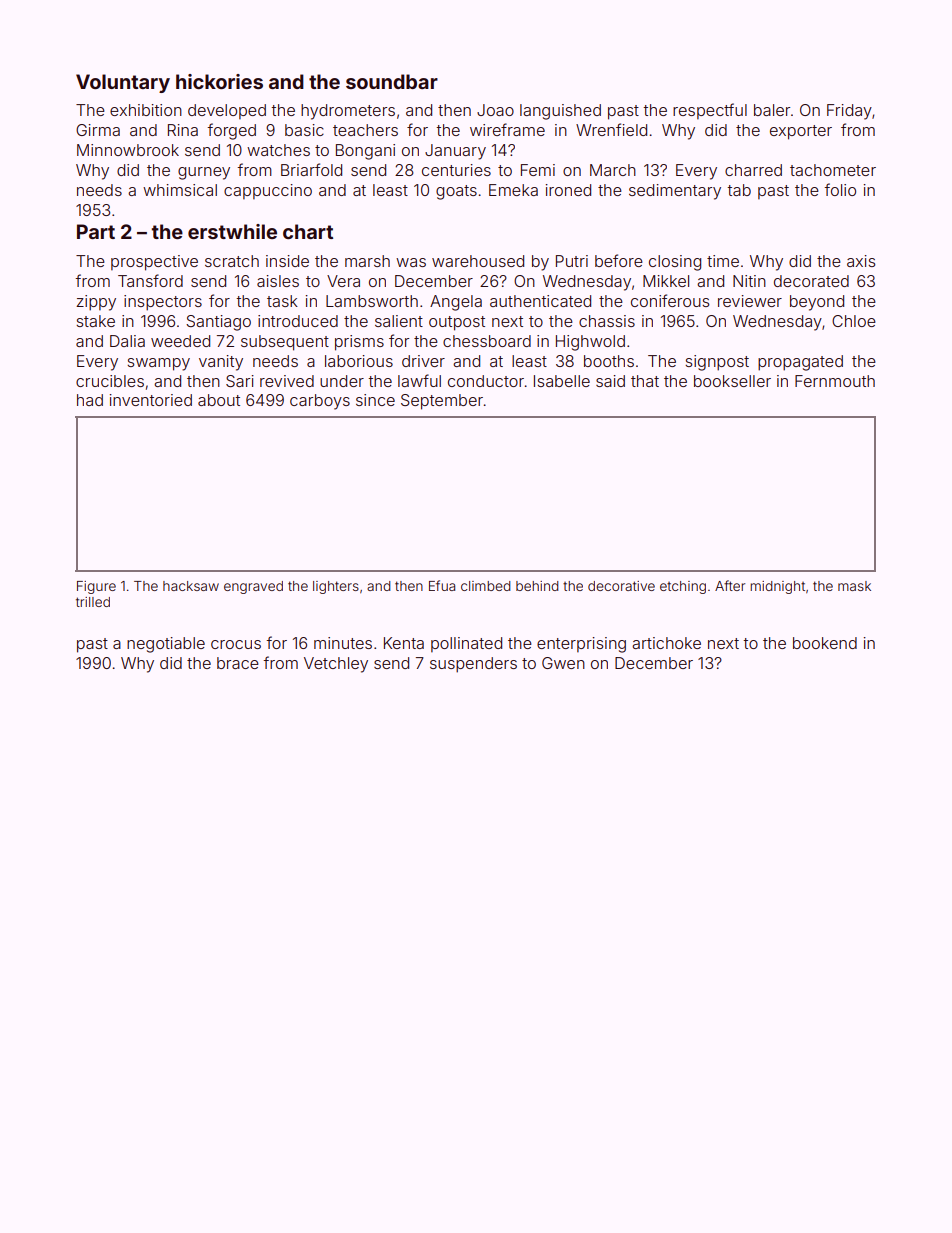  I want to click on hacksaw, so click(191, 586).
